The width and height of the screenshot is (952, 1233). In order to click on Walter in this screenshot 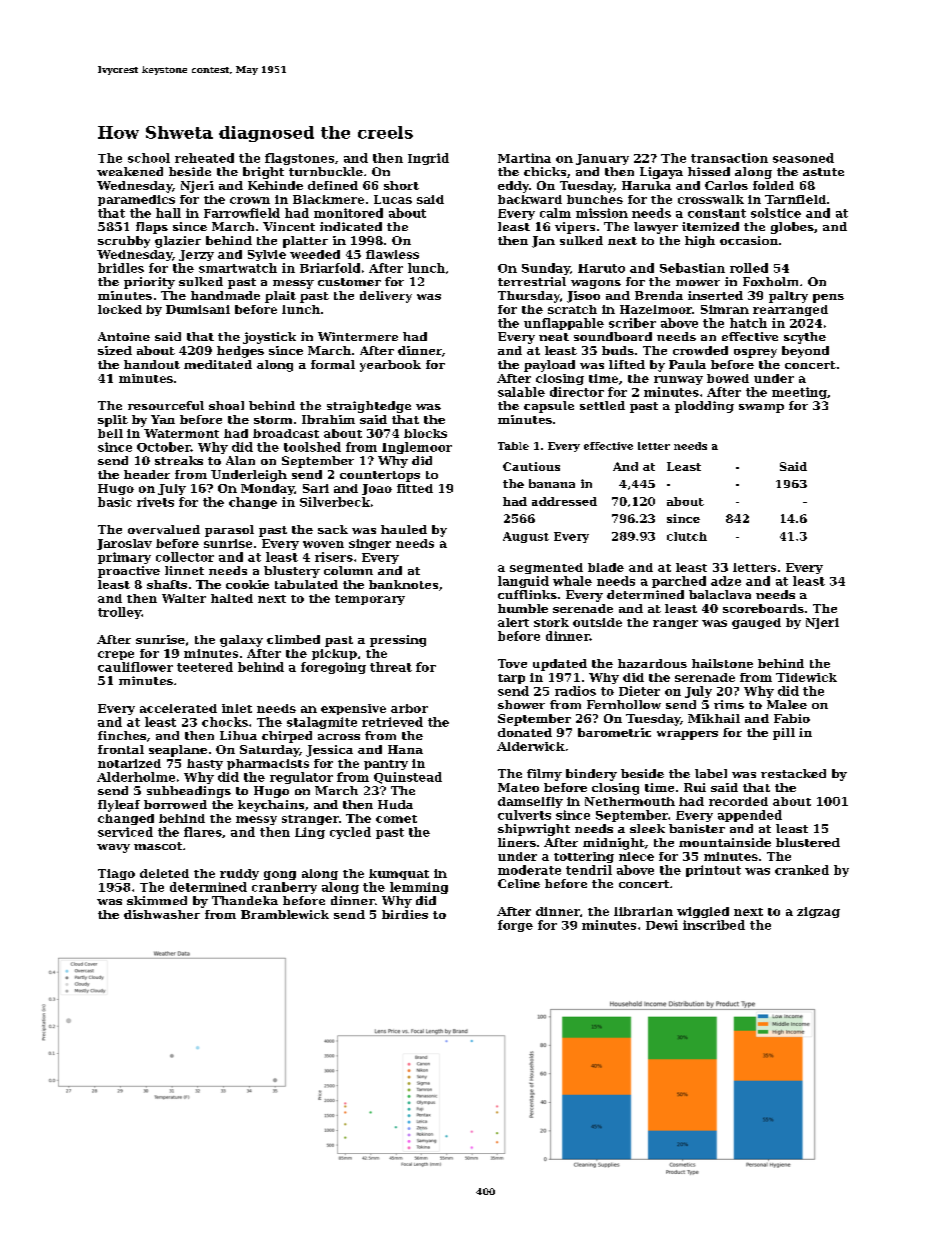, I will do `click(184, 598)`.
